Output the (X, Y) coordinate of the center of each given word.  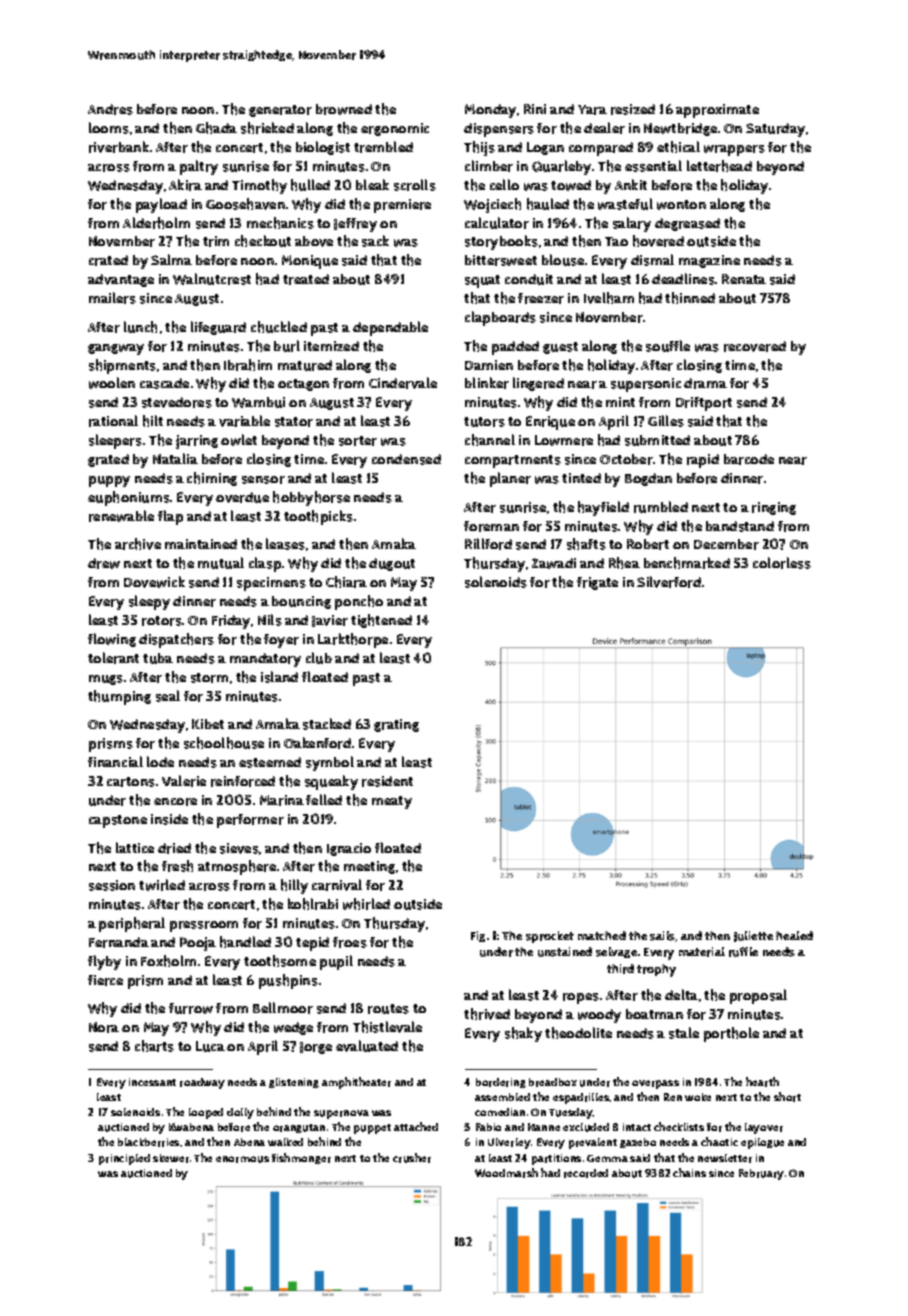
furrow (191, 1008)
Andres (110, 109)
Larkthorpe (353, 640)
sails (663, 936)
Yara (592, 110)
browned (344, 109)
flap (170, 517)
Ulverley (509, 1143)
